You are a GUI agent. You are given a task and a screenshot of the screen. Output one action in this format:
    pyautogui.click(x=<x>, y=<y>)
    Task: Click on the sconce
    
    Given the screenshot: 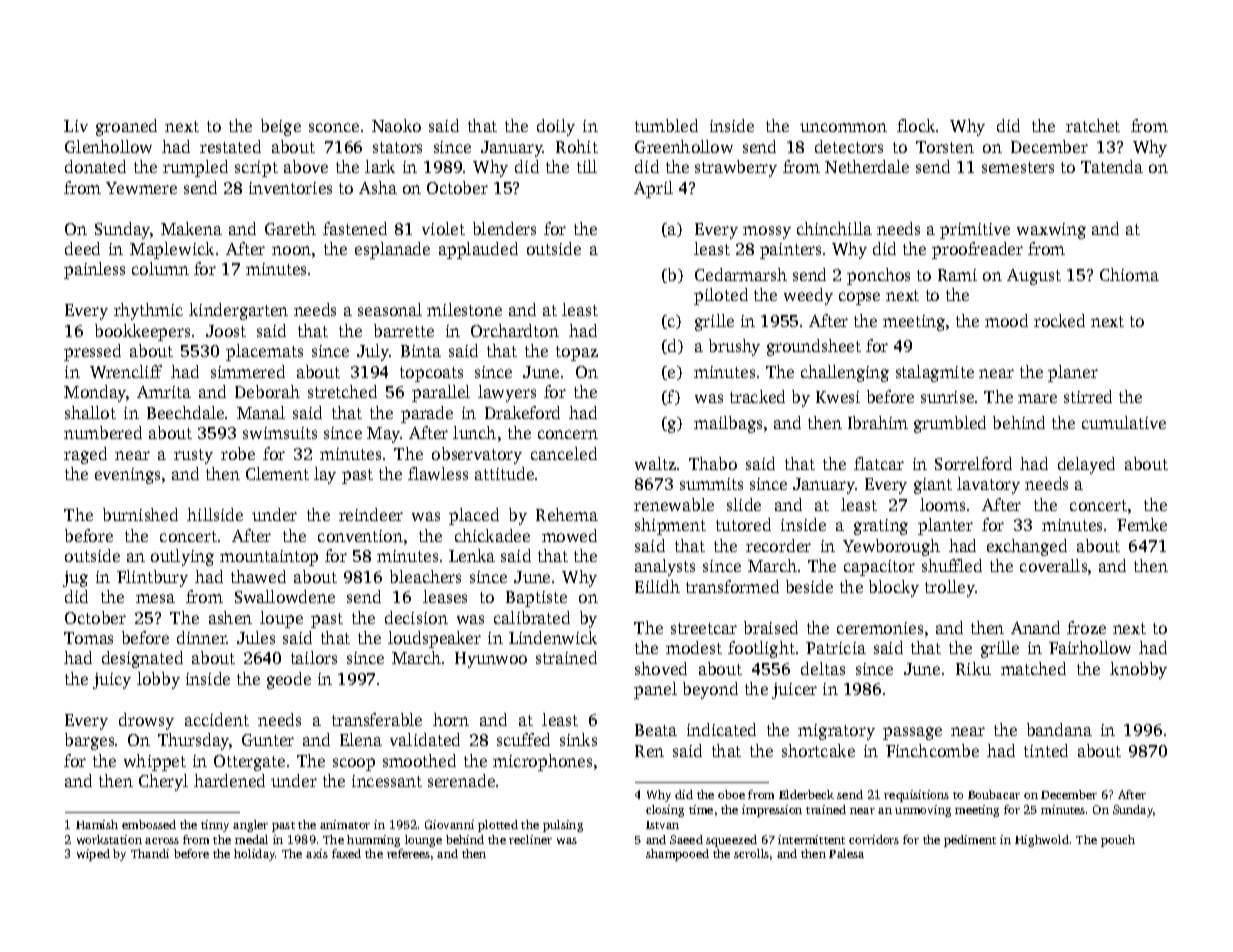 What is the action you would take?
    pyautogui.click(x=334, y=127)
